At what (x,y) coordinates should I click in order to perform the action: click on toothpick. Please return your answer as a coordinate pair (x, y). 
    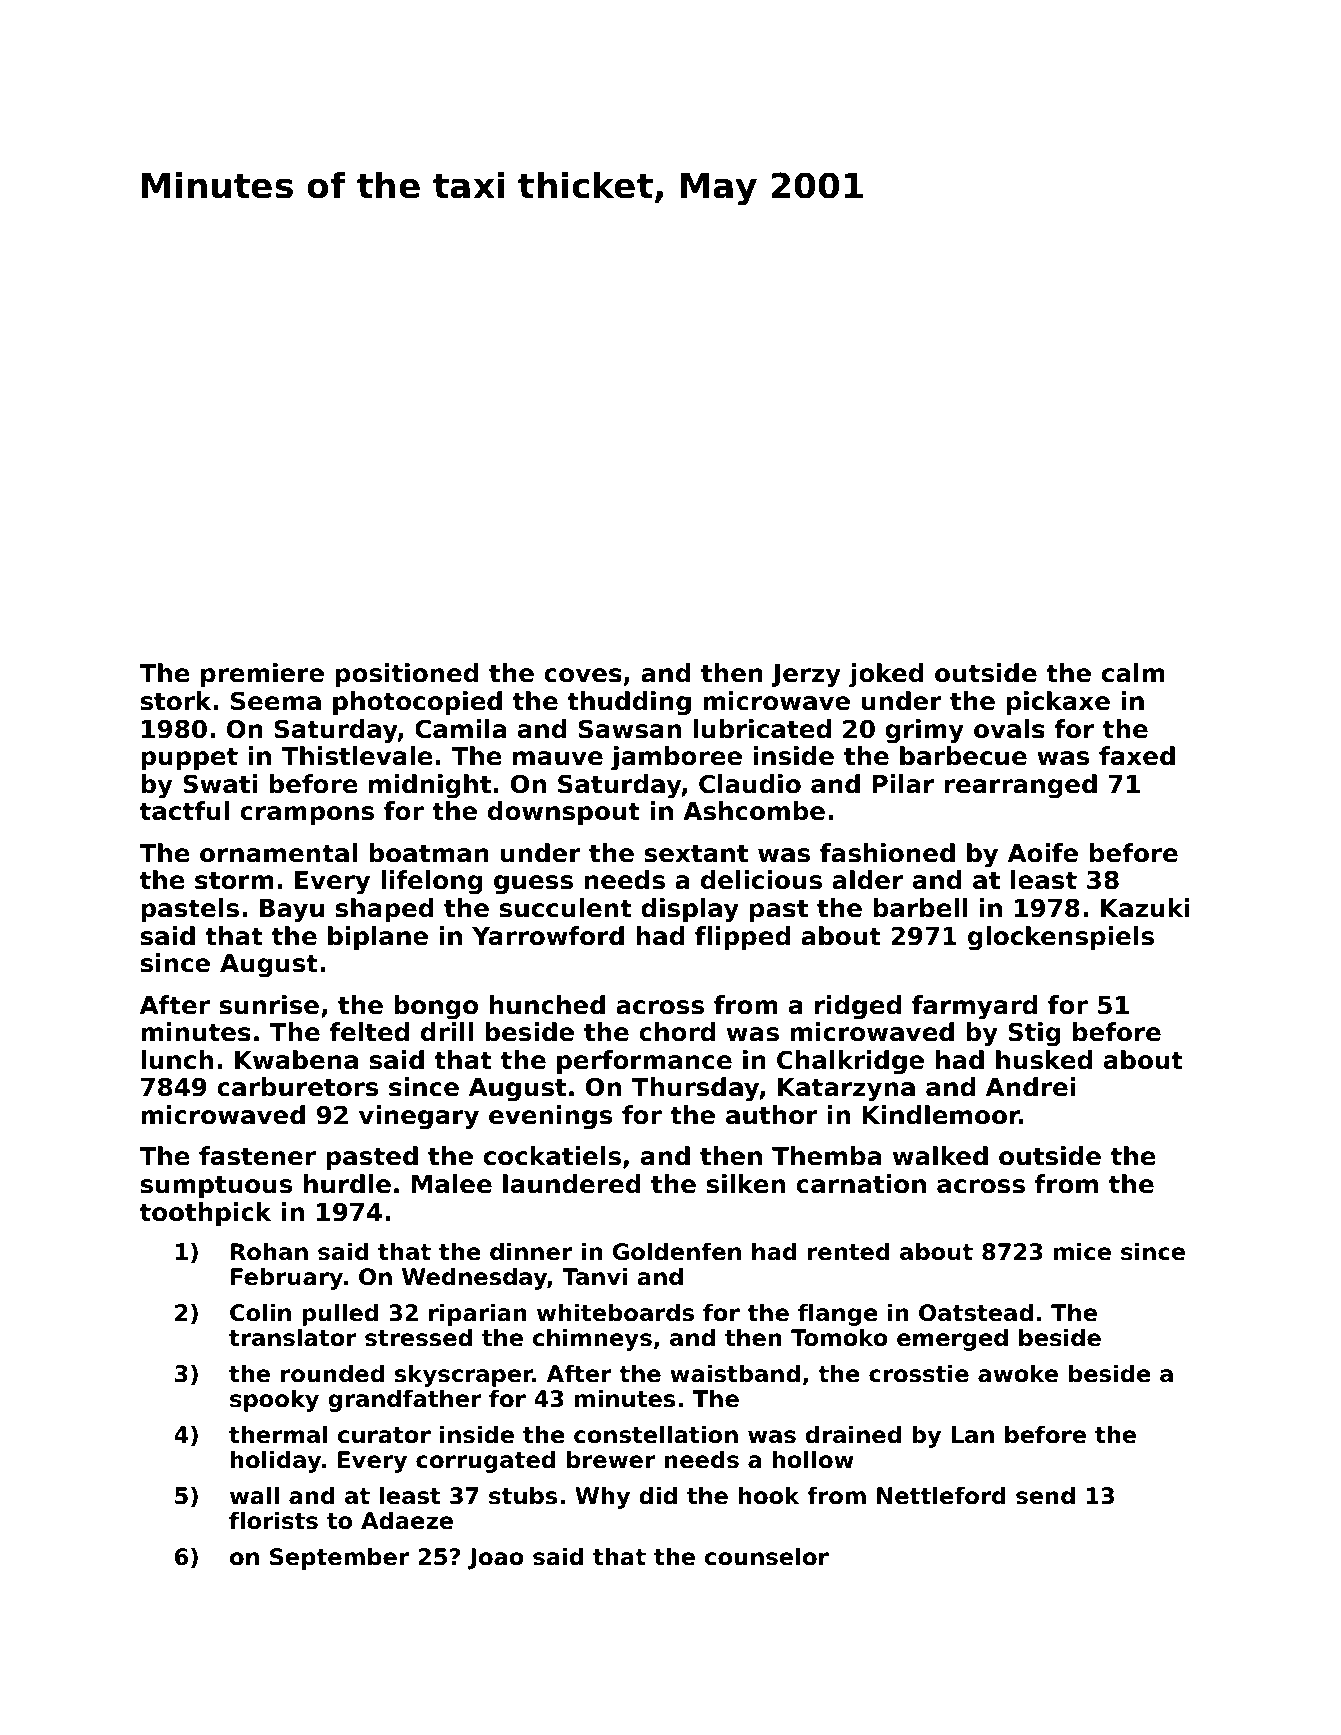
    Looking at the image, I should click on (206, 1214).
